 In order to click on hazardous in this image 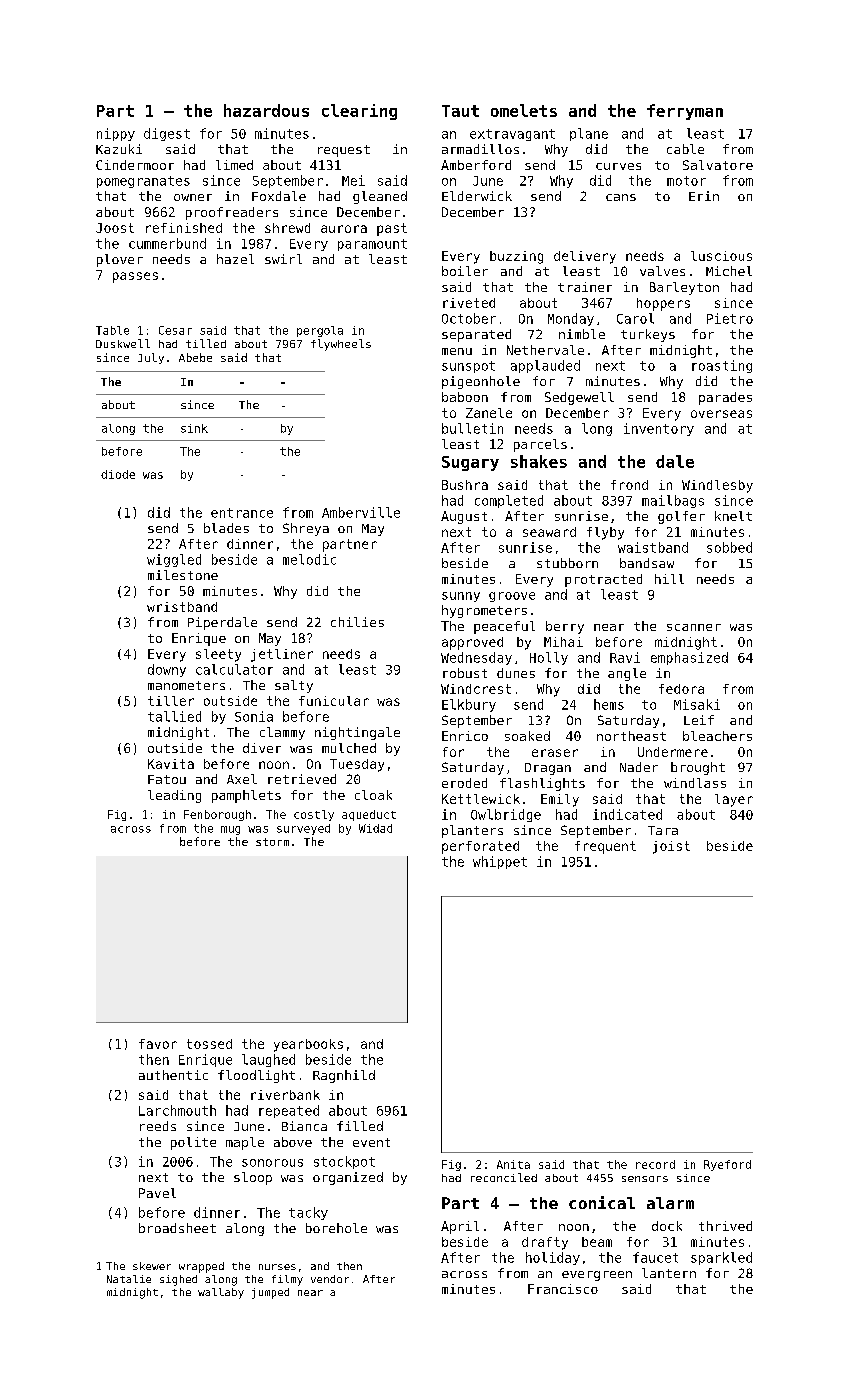, I will do `click(266, 110)`.
